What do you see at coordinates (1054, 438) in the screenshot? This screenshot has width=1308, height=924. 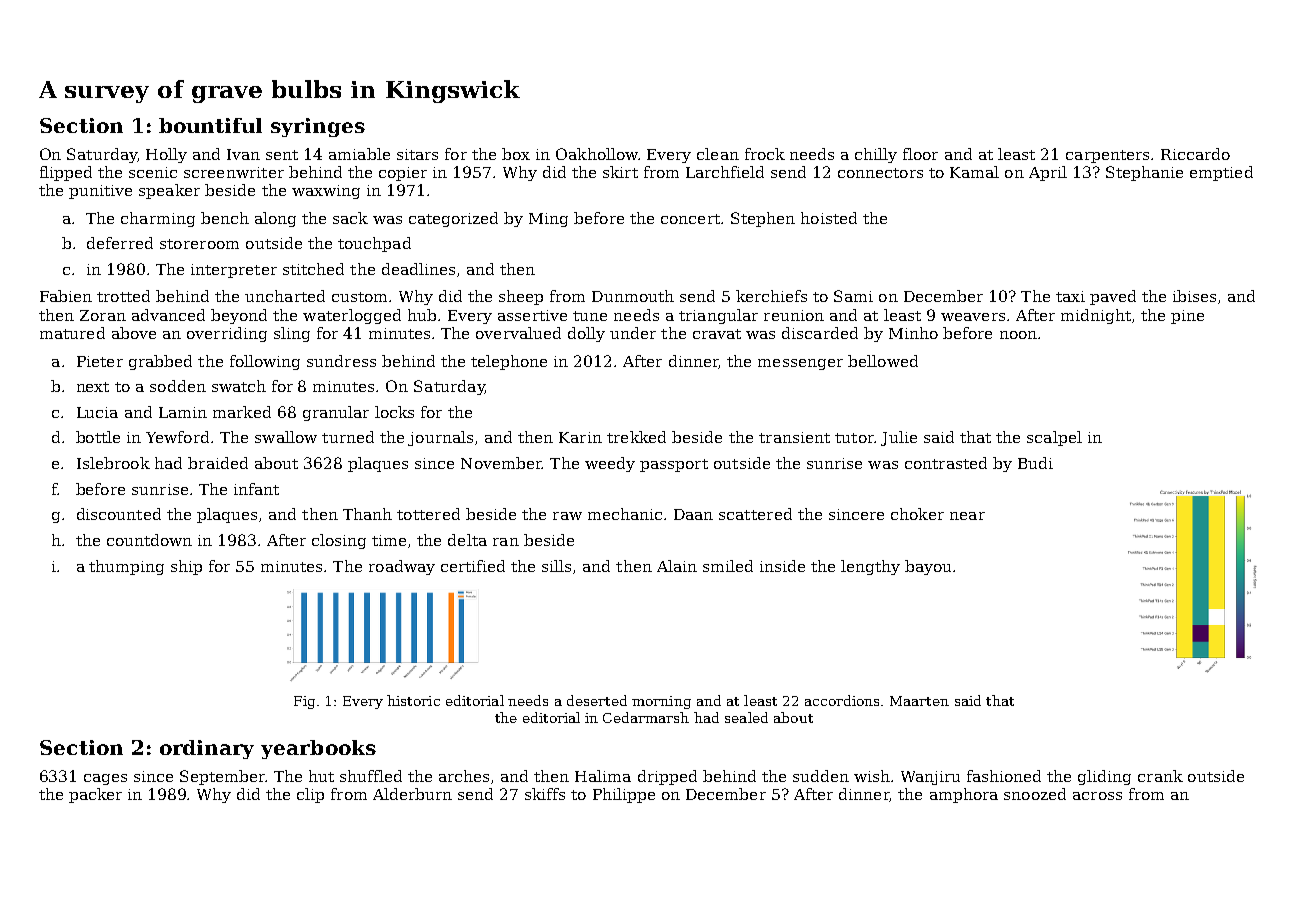 I see `scalpel` at bounding box center [1054, 438].
